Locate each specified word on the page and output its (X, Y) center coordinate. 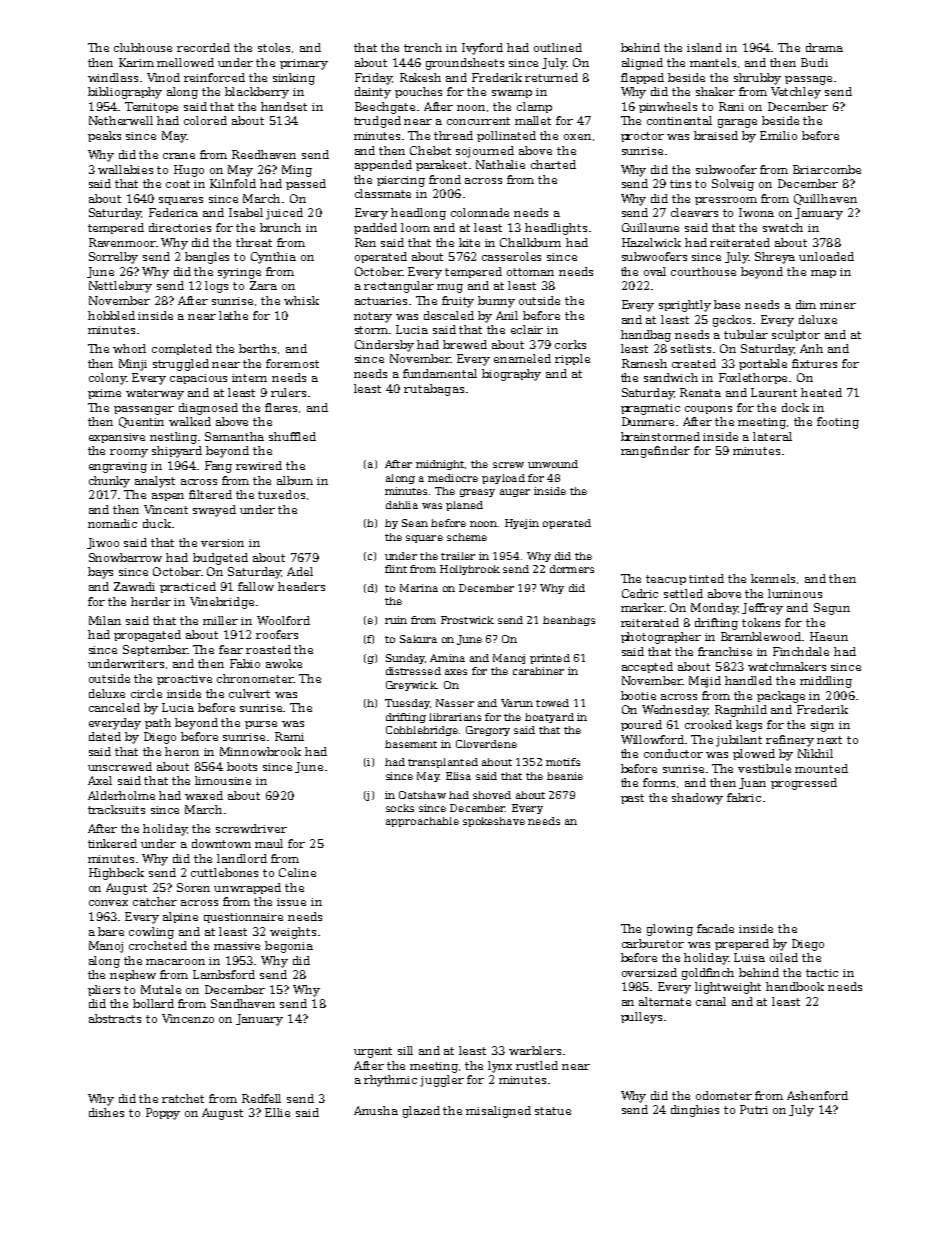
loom (415, 227)
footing (838, 423)
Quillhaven (825, 199)
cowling (151, 933)
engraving (118, 467)
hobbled (111, 315)
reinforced (214, 77)
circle (146, 693)
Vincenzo (188, 1018)
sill (405, 1050)
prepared (742, 944)
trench (423, 47)
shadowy (697, 799)
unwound (553, 464)
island (704, 47)
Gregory (488, 731)
